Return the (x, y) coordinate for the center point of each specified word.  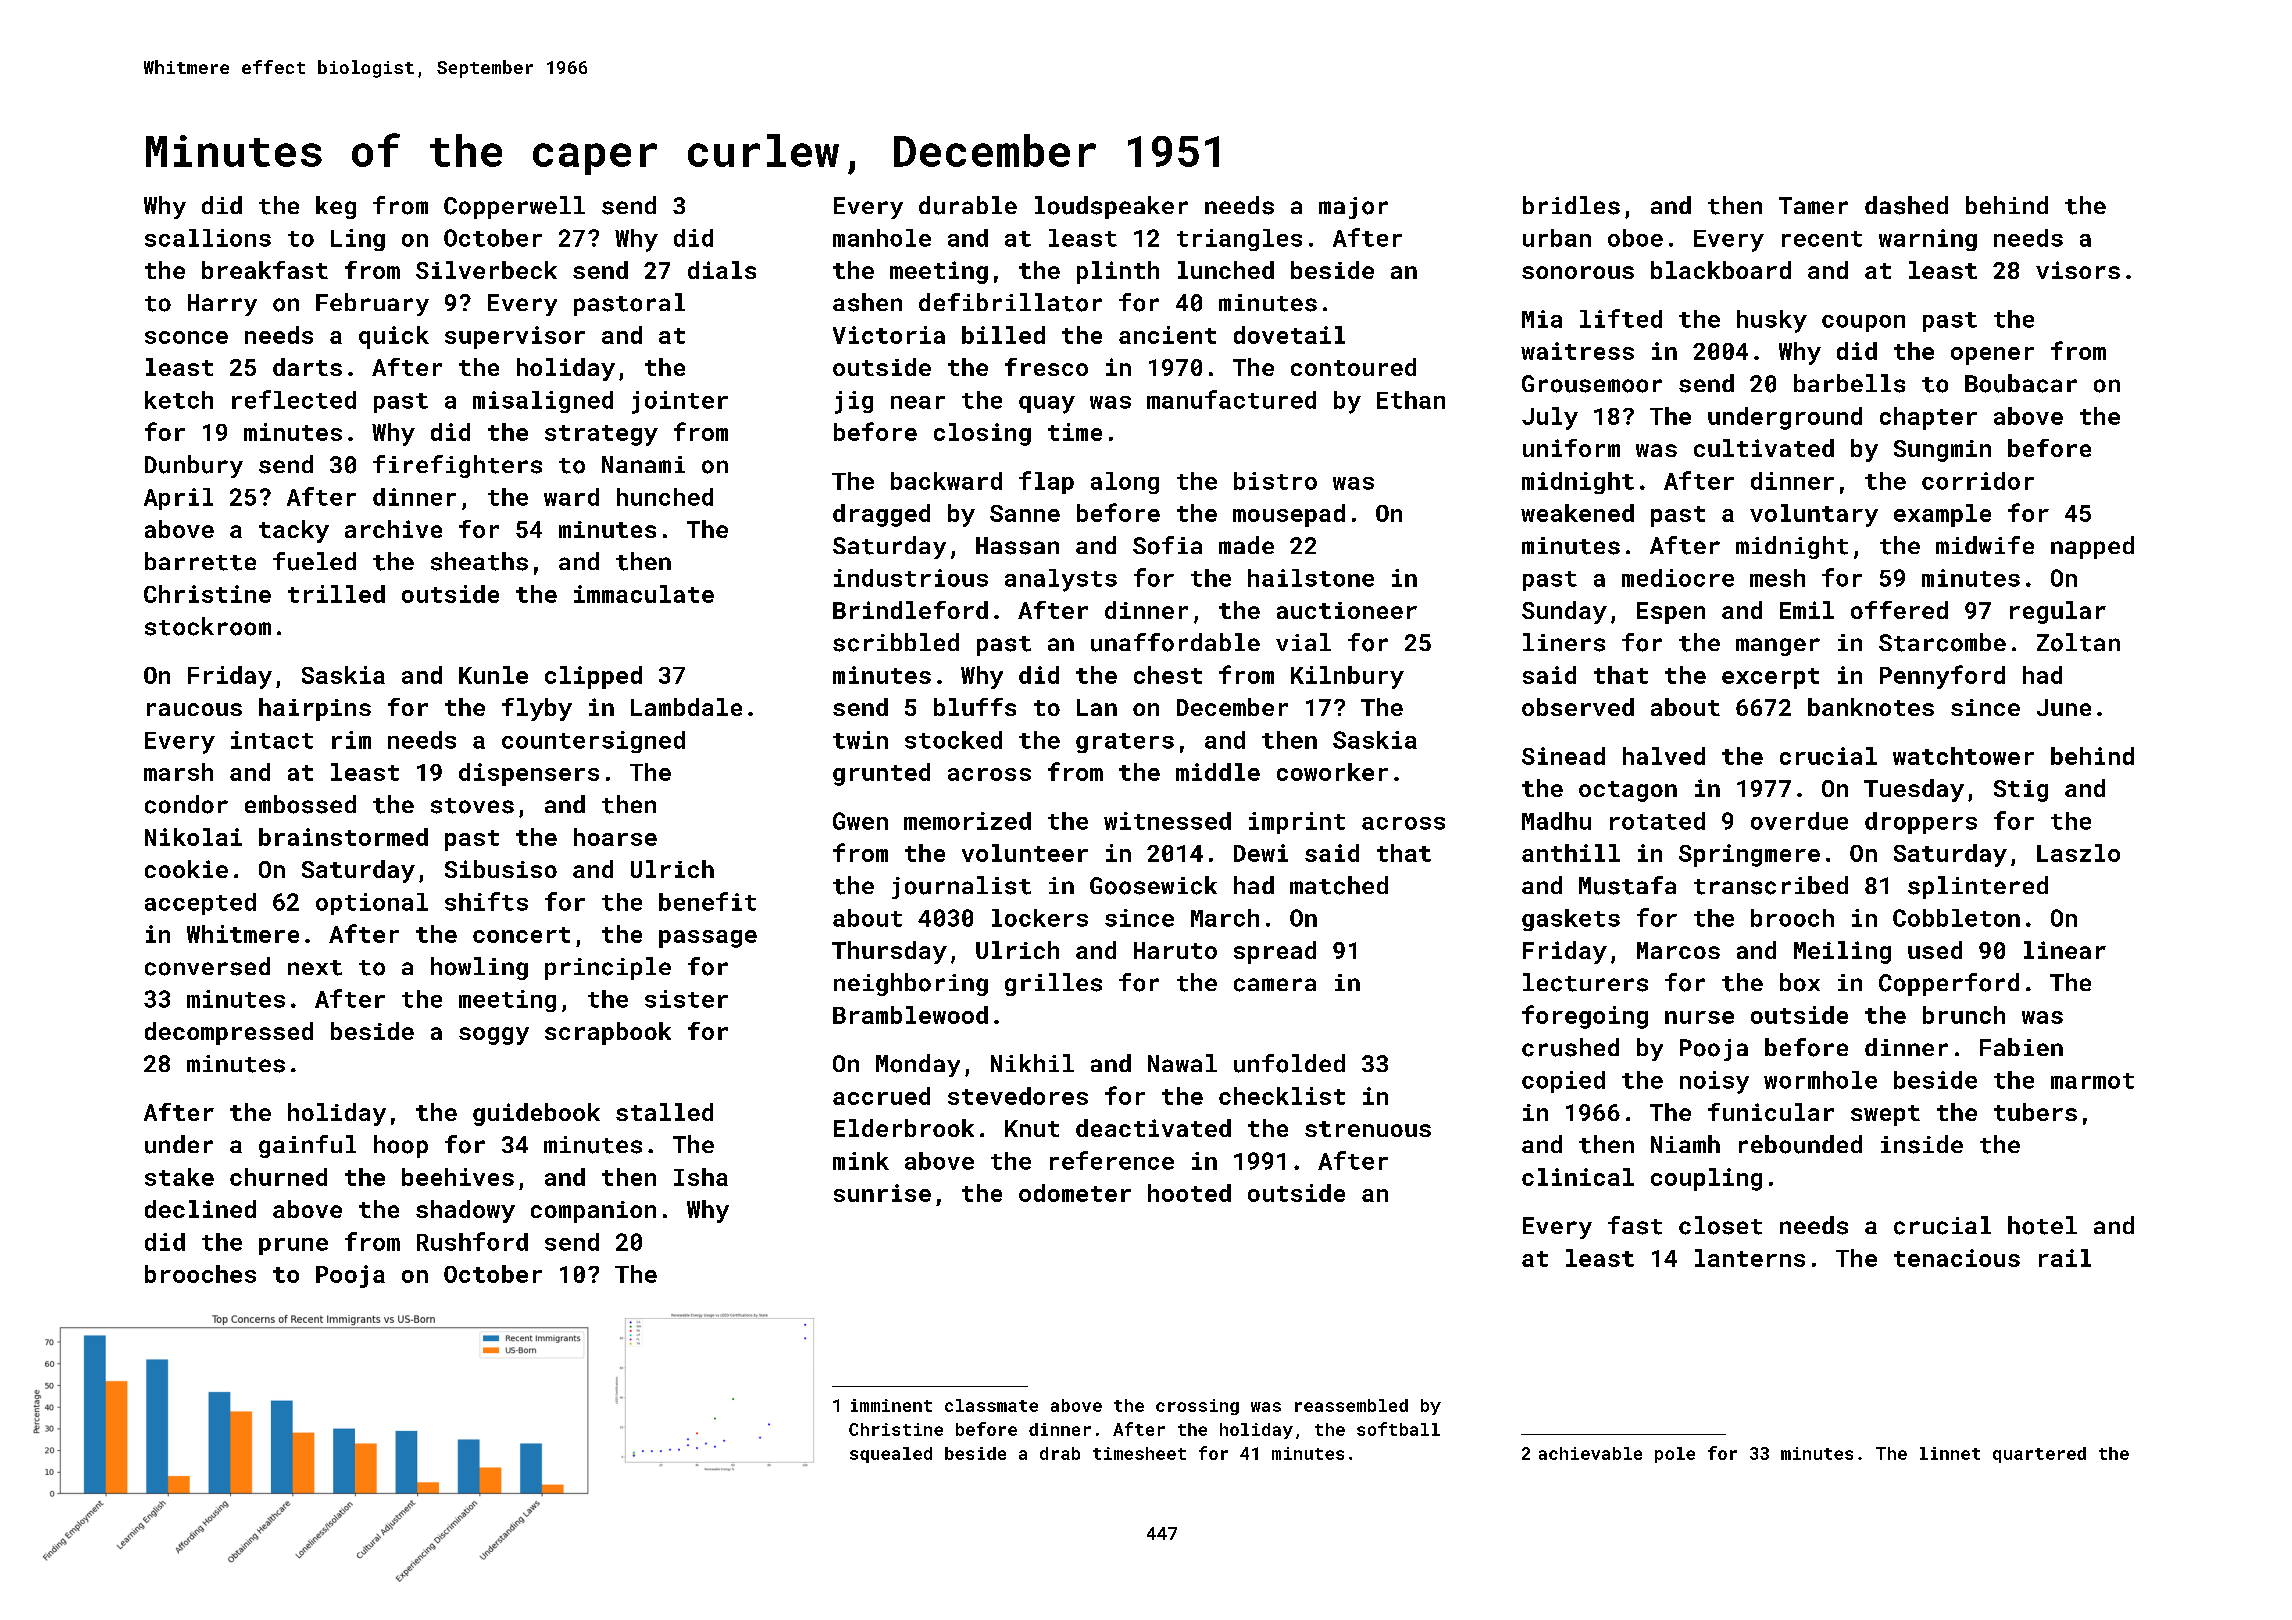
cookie (186, 869)
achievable (1590, 1453)
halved (1664, 756)
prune (293, 1246)
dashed (1906, 205)
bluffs (975, 707)
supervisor (515, 337)
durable (968, 205)
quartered (2039, 1455)
